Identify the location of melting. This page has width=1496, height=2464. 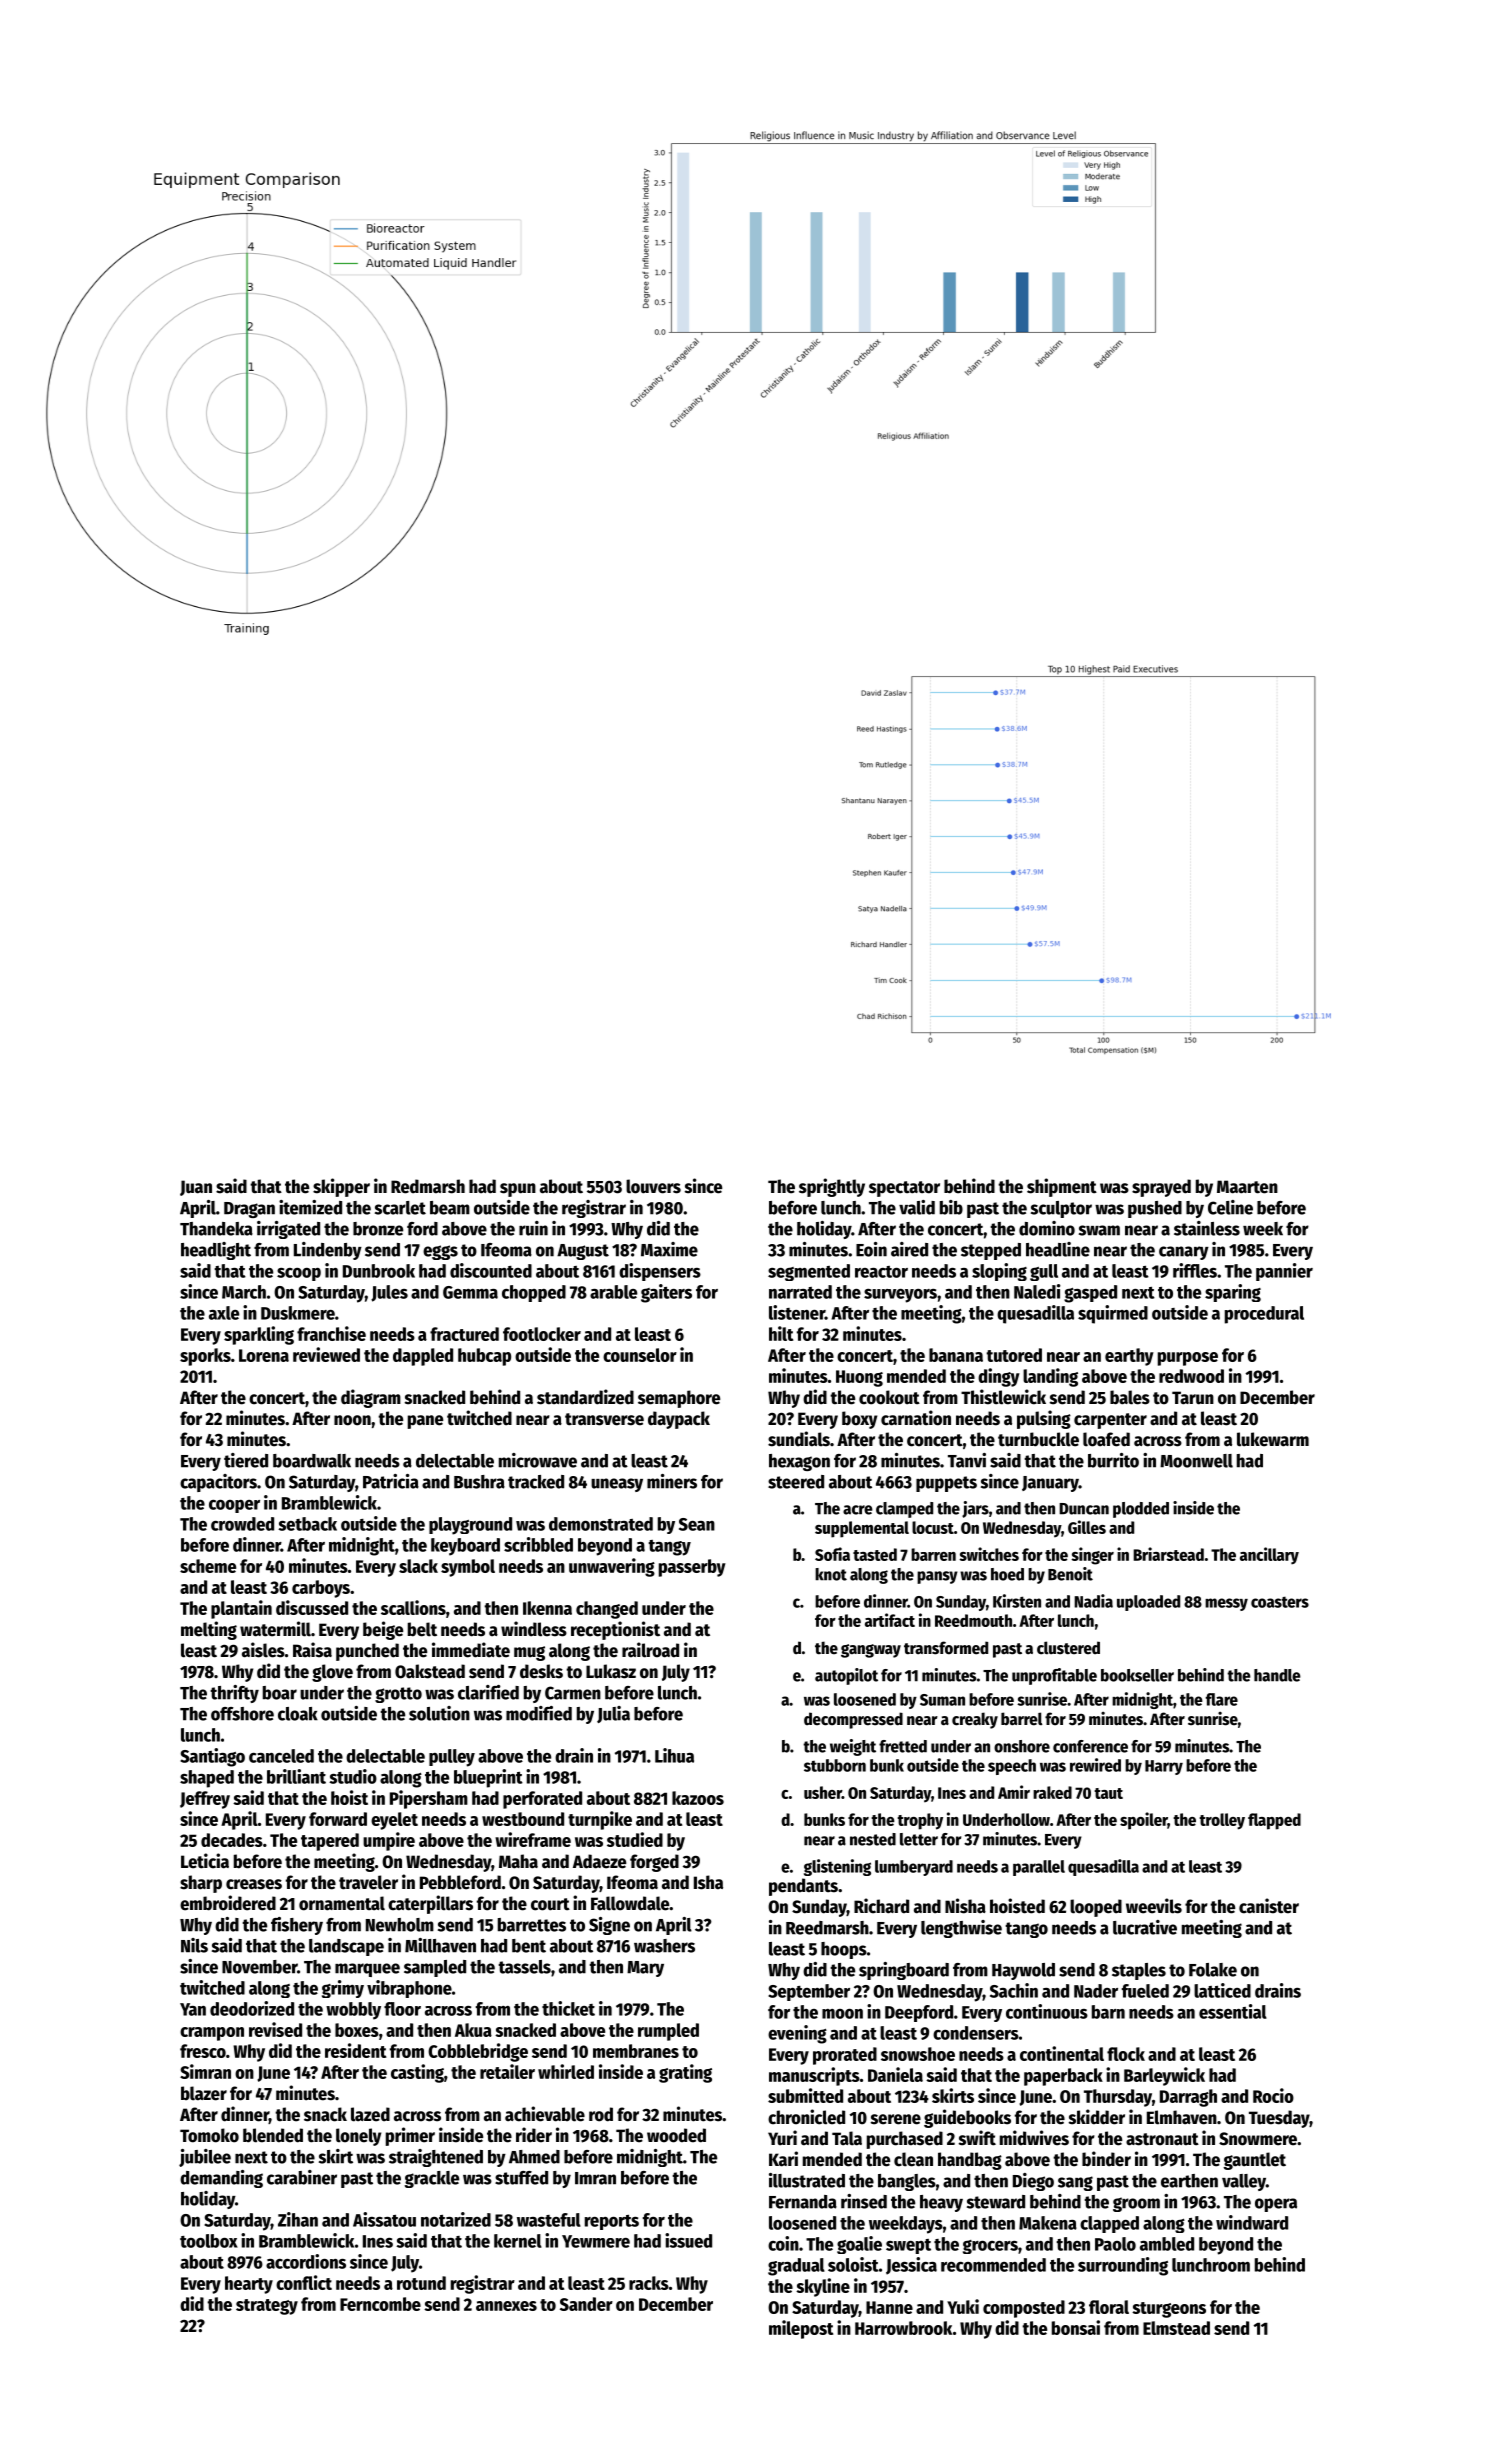
(209, 1630).
